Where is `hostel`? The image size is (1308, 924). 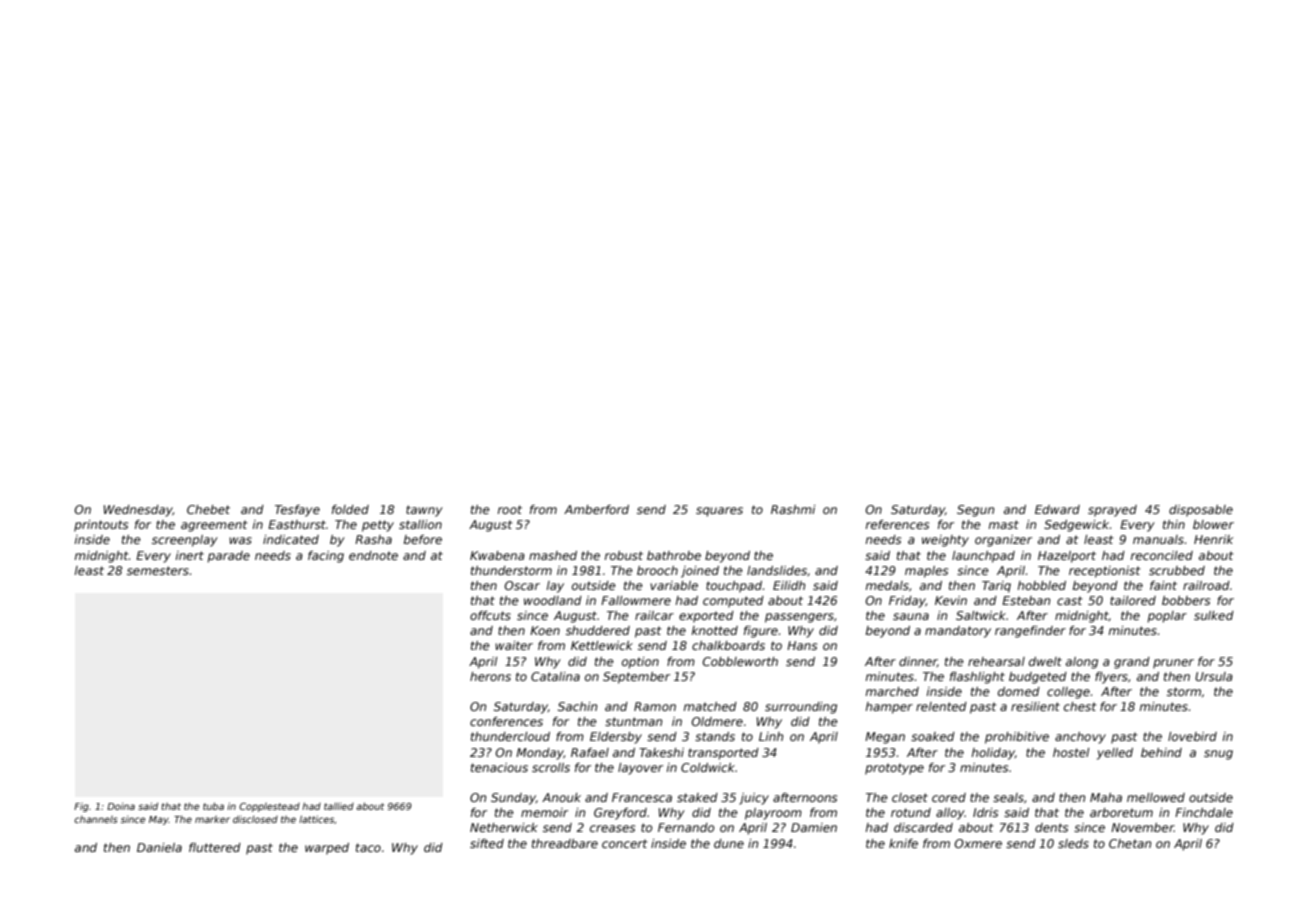
hostel is located at coordinates (1071, 752).
